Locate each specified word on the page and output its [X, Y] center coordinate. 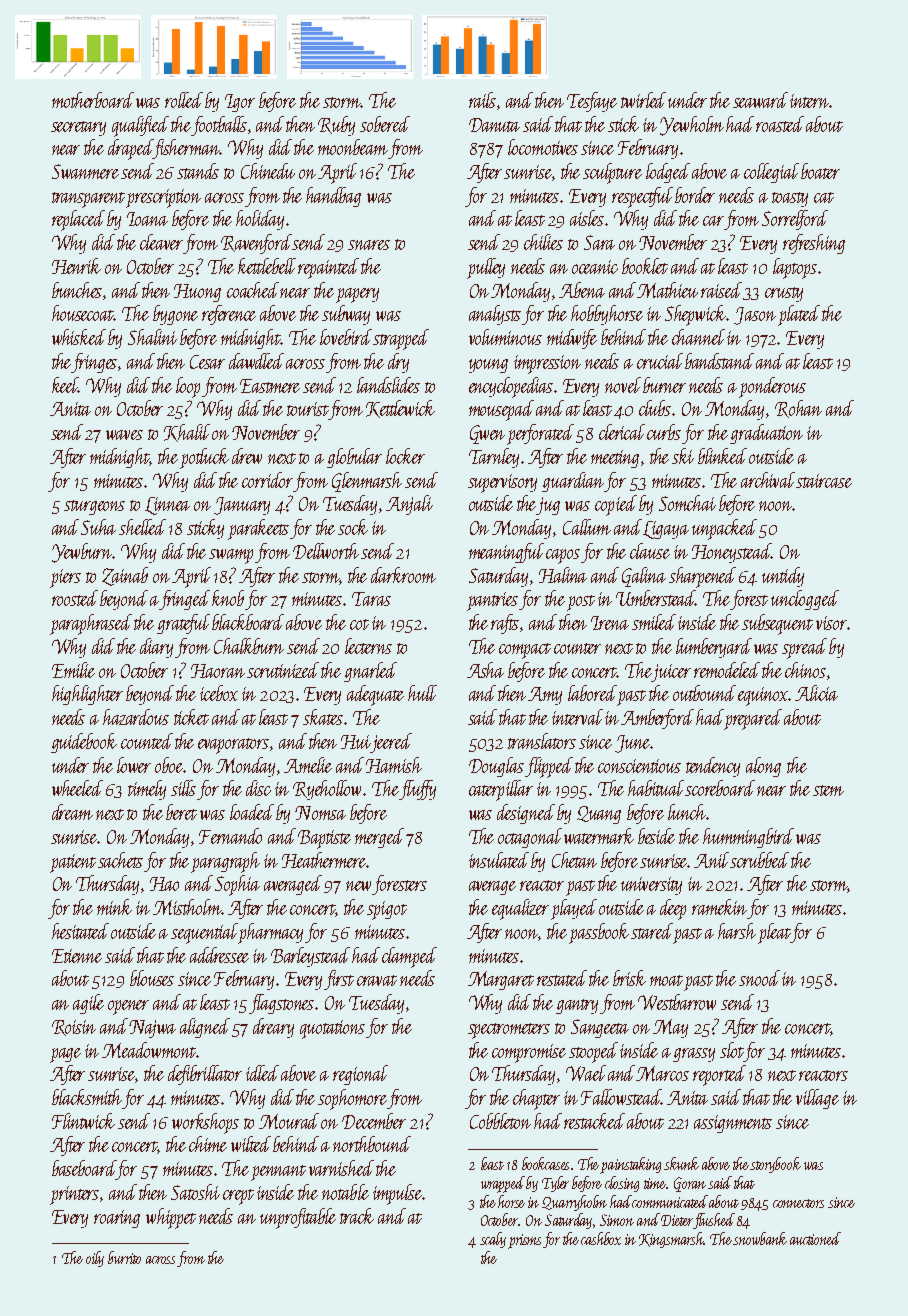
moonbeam [353, 147]
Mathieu [668, 290]
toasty [790, 199]
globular [354, 458]
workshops [205, 1123]
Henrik [76, 266]
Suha [98, 527]
